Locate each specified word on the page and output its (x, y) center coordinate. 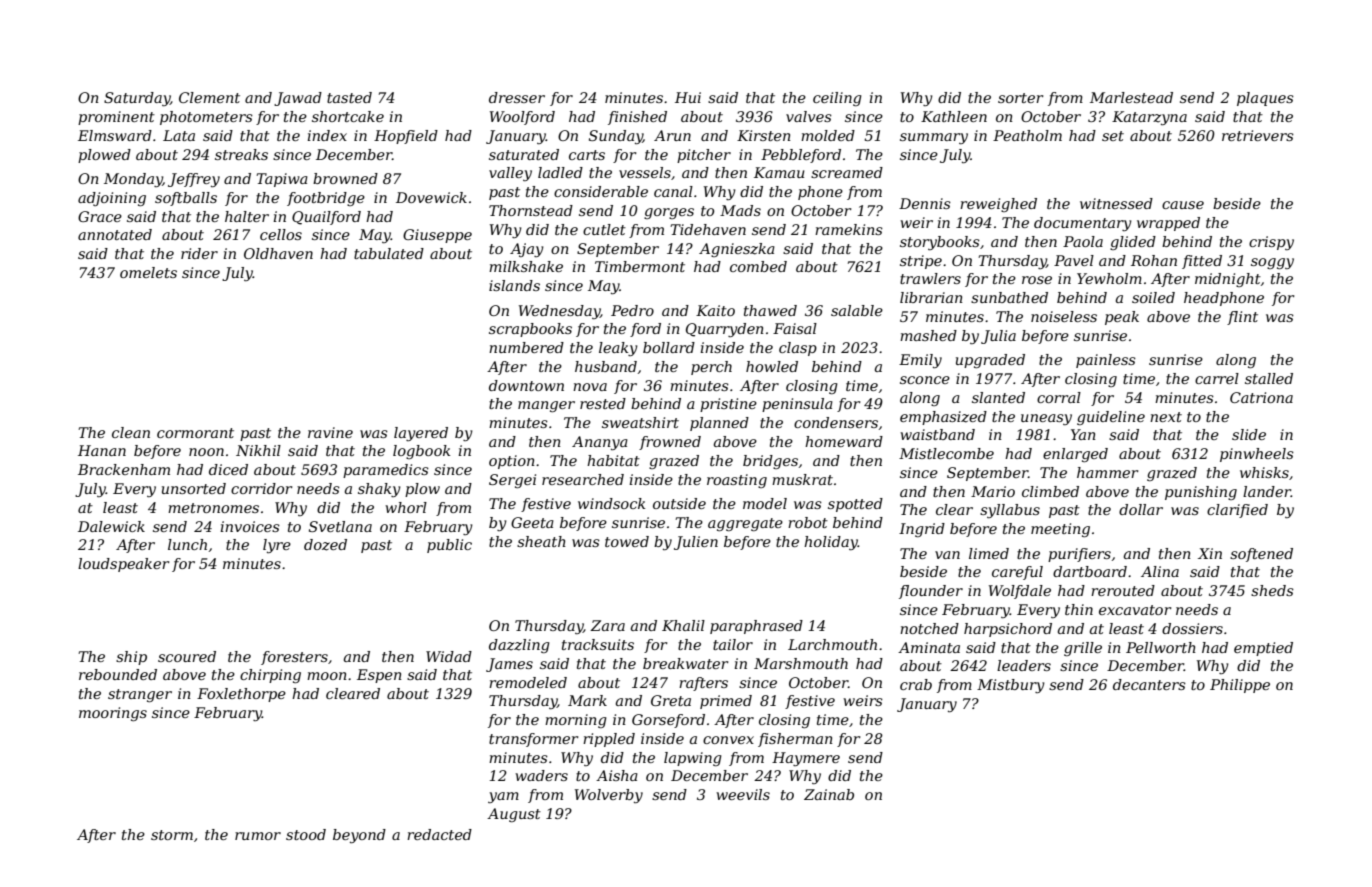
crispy (1271, 243)
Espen (379, 676)
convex (728, 740)
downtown (526, 385)
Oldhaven (278, 253)
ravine (330, 432)
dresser (517, 97)
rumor (258, 836)
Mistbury (1011, 686)
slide (1249, 434)
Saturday (137, 99)
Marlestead (1131, 97)
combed (758, 266)
